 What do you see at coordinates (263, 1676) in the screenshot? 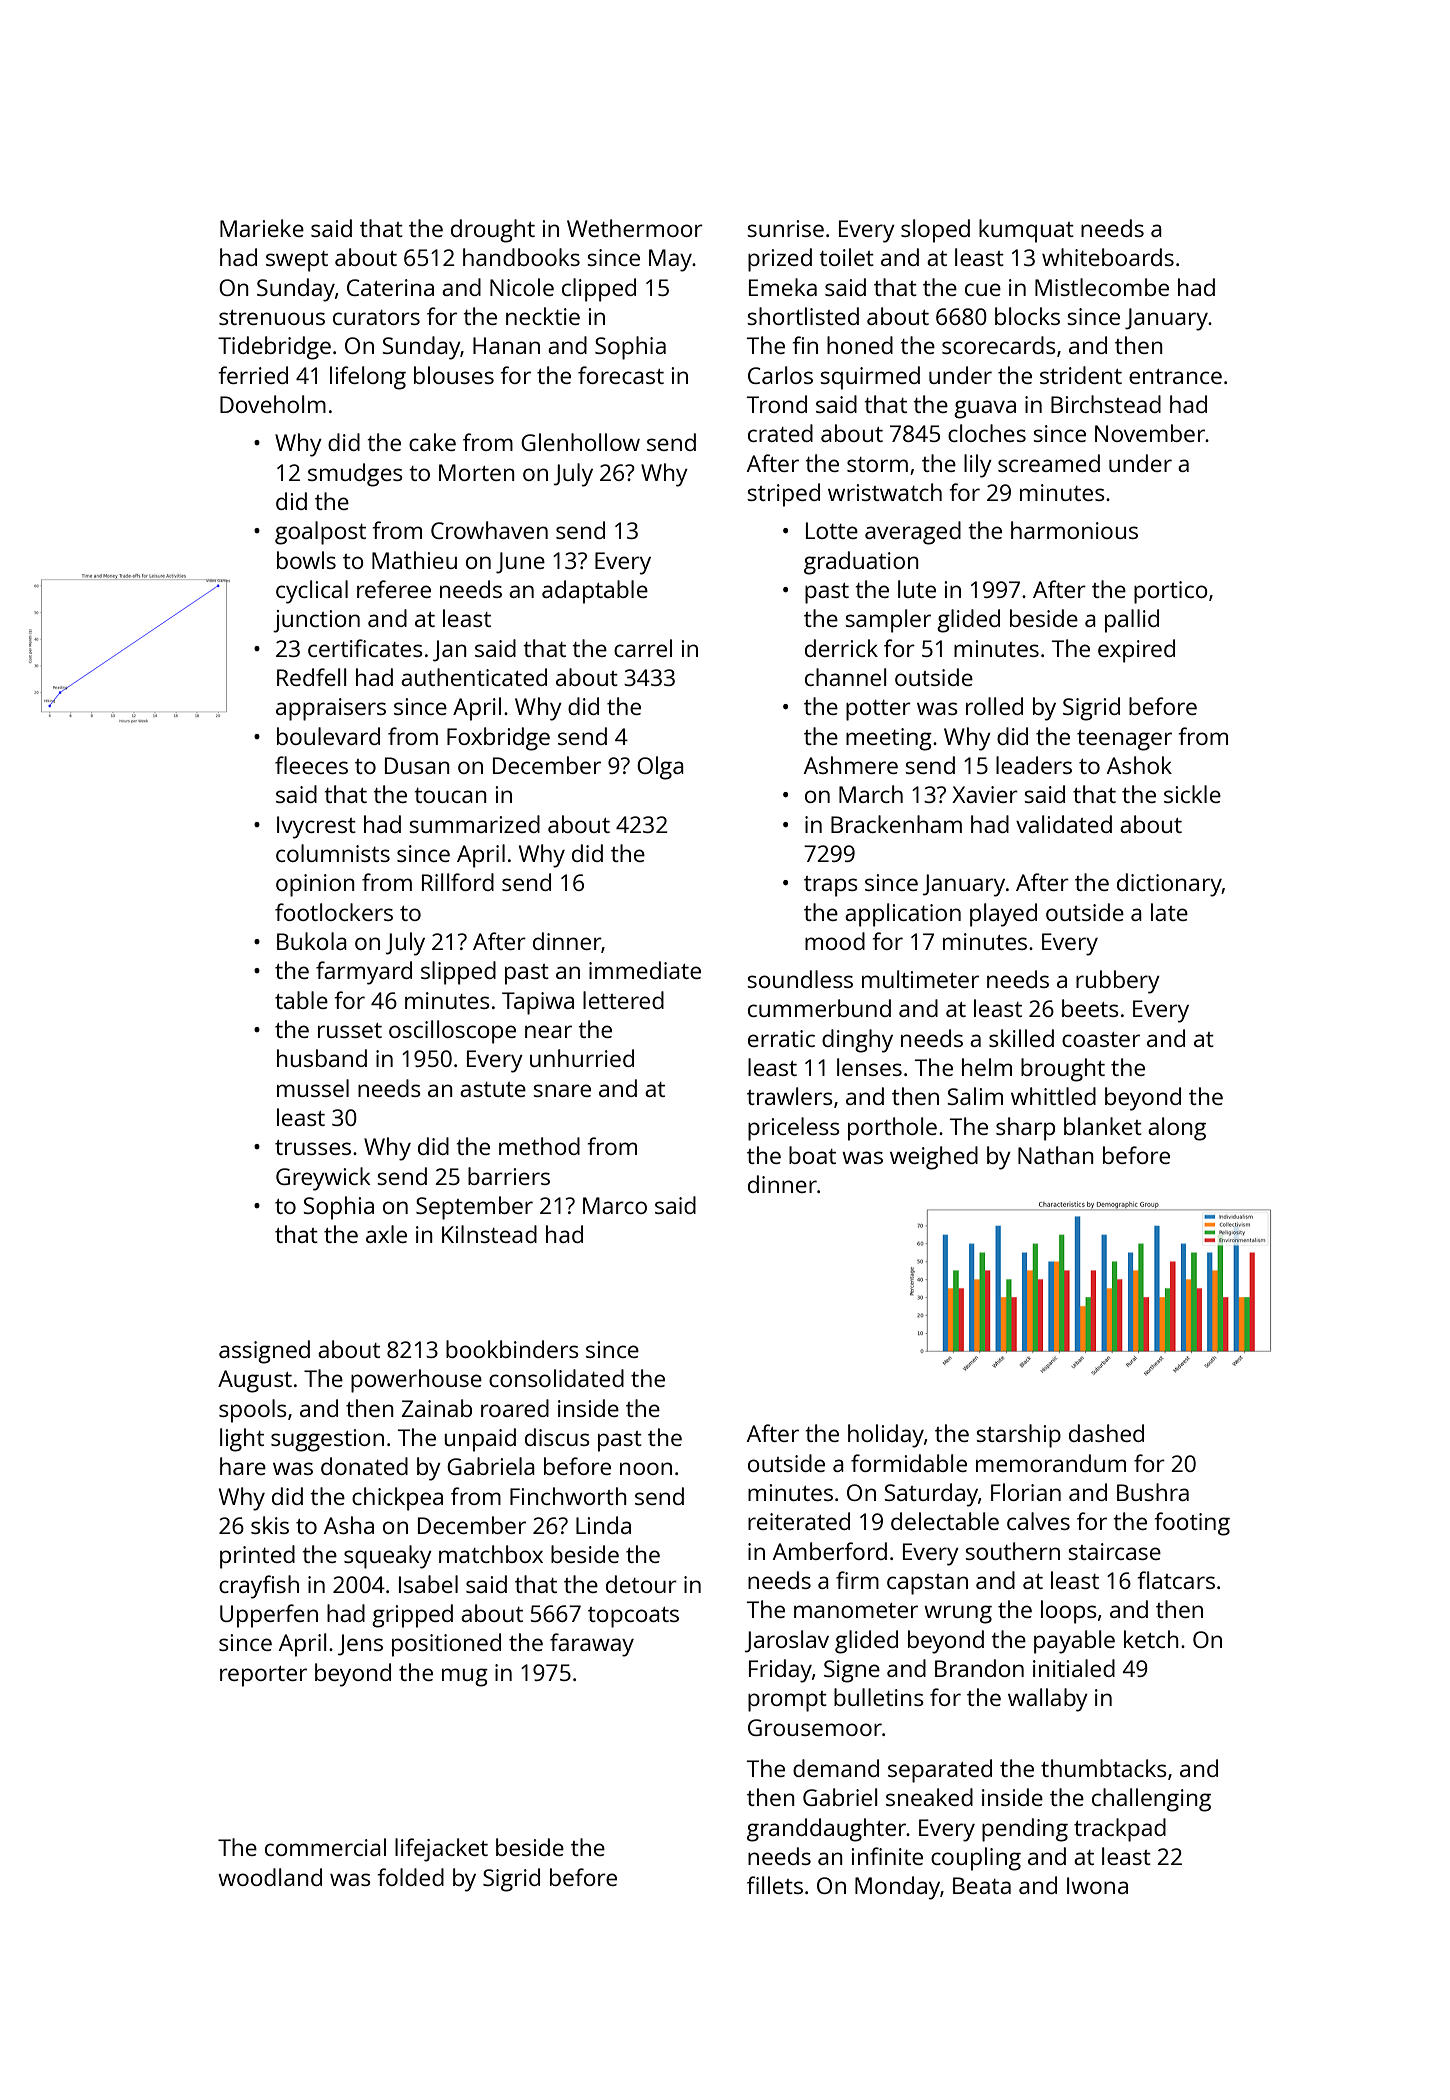
I see `reporter` at bounding box center [263, 1676].
